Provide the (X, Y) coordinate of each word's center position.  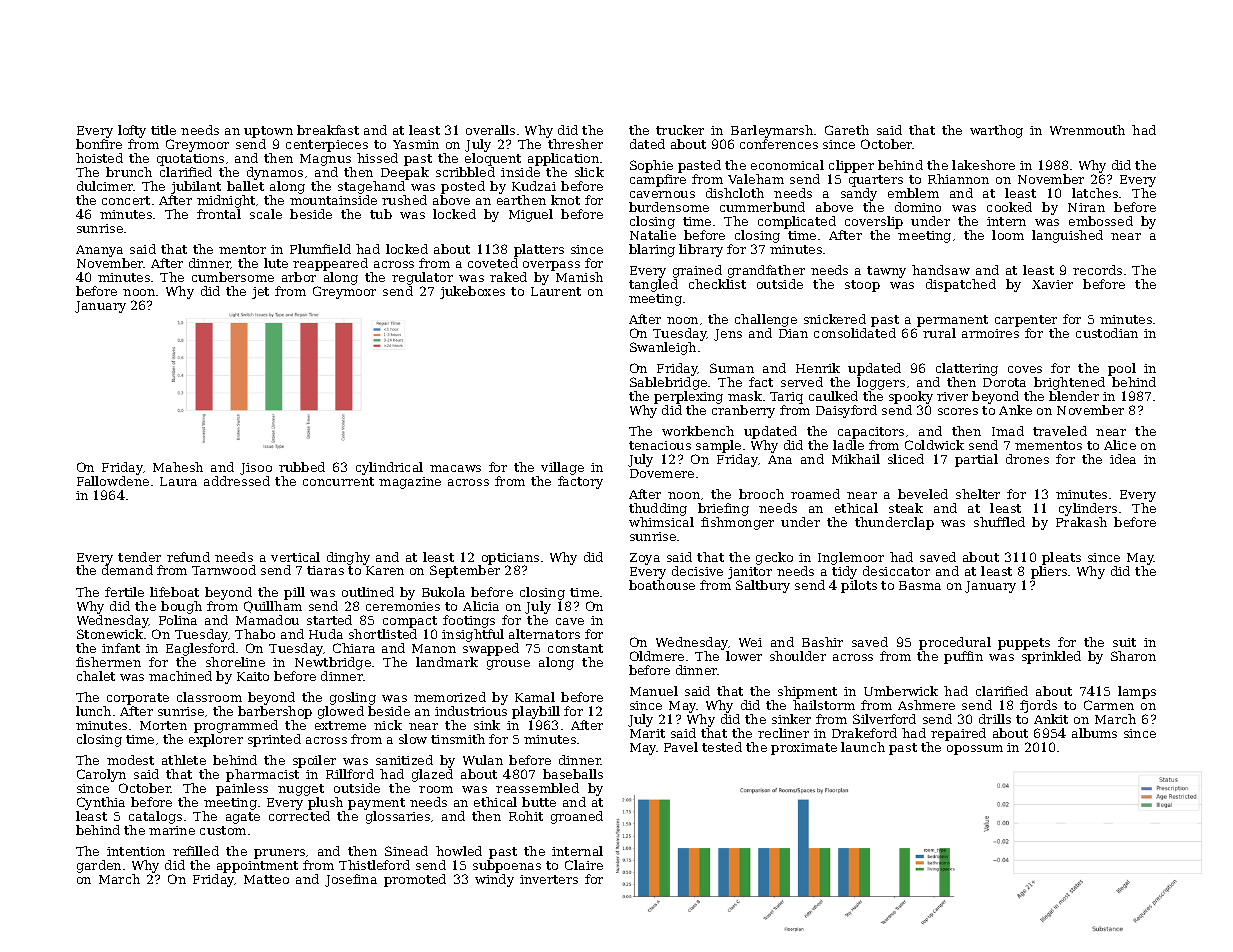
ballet (245, 186)
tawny (886, 272)
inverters (549, 879)
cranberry (743, 411)
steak (906, 508)
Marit (647, 733)
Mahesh (178, 467)
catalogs (155, 817)
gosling (353, 698)
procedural (955, 643)
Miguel (531, 215)
